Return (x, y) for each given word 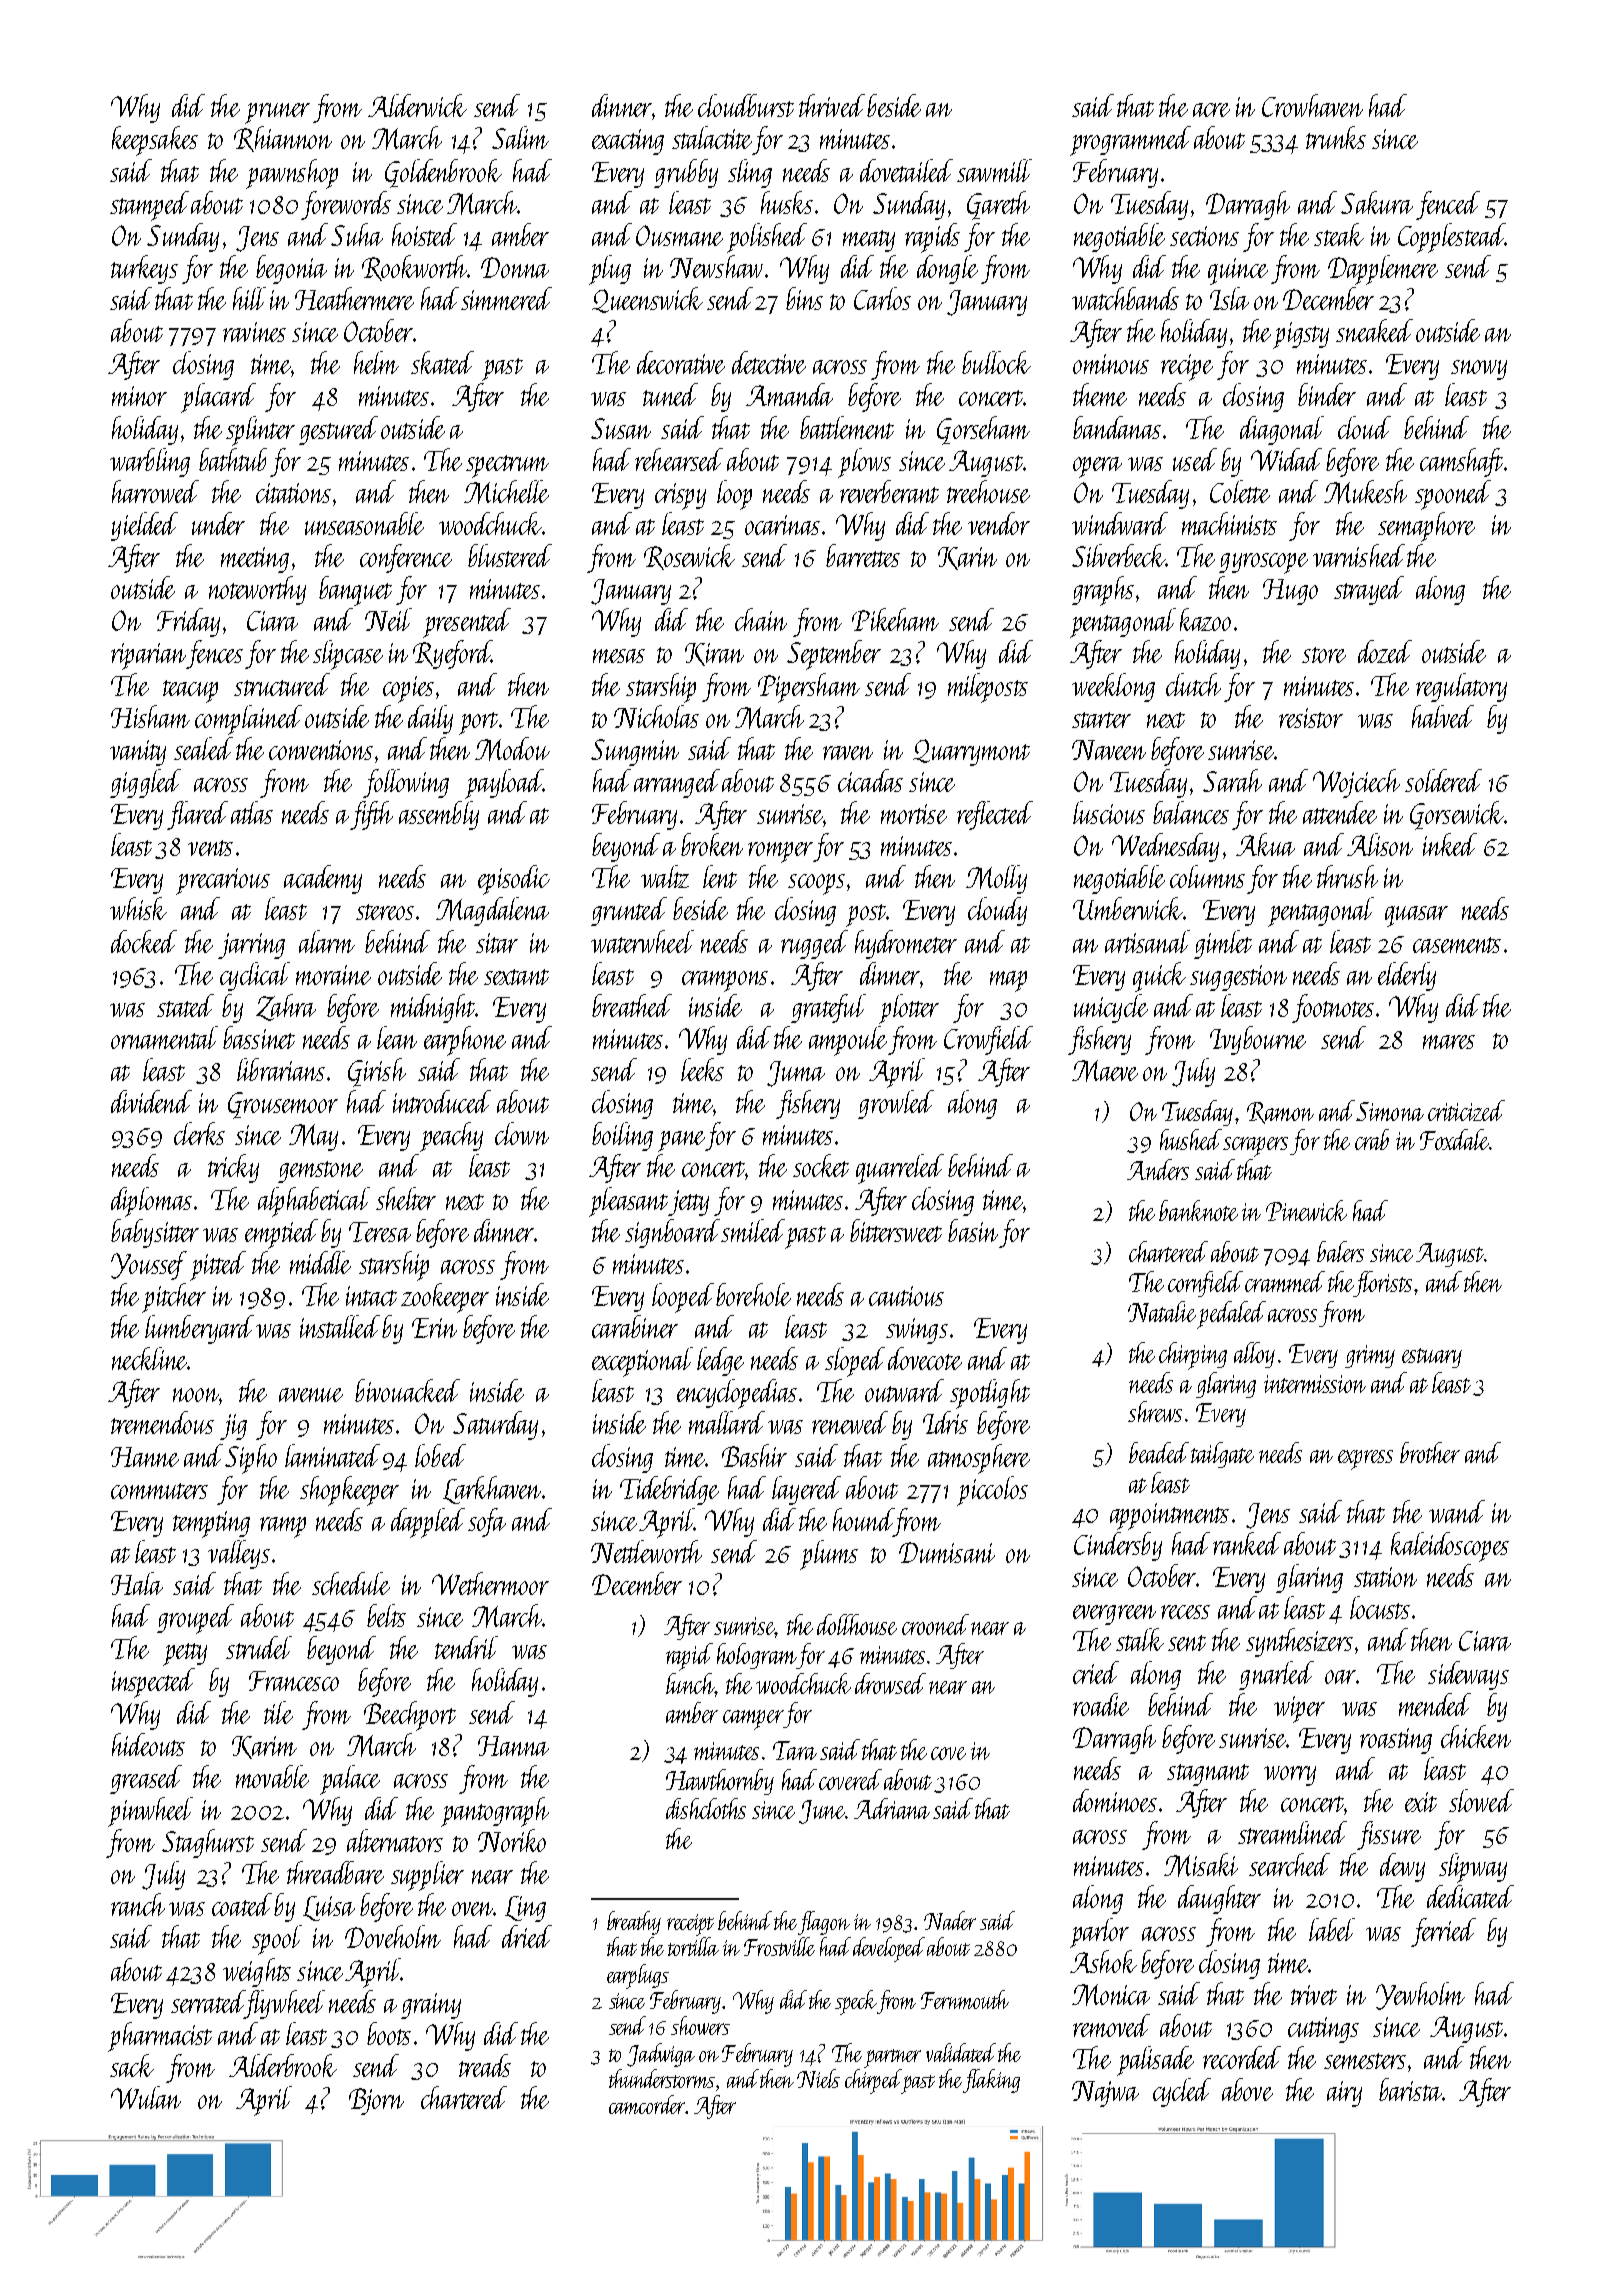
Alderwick (417, 105)
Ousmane (679, 235)
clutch (1193, 684)
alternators (395, 1840)
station (1385, 1577)
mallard (727, 1422)
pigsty (1301, 335)
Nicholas (656, 716)
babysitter (155, 1233)
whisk (138, 908)
